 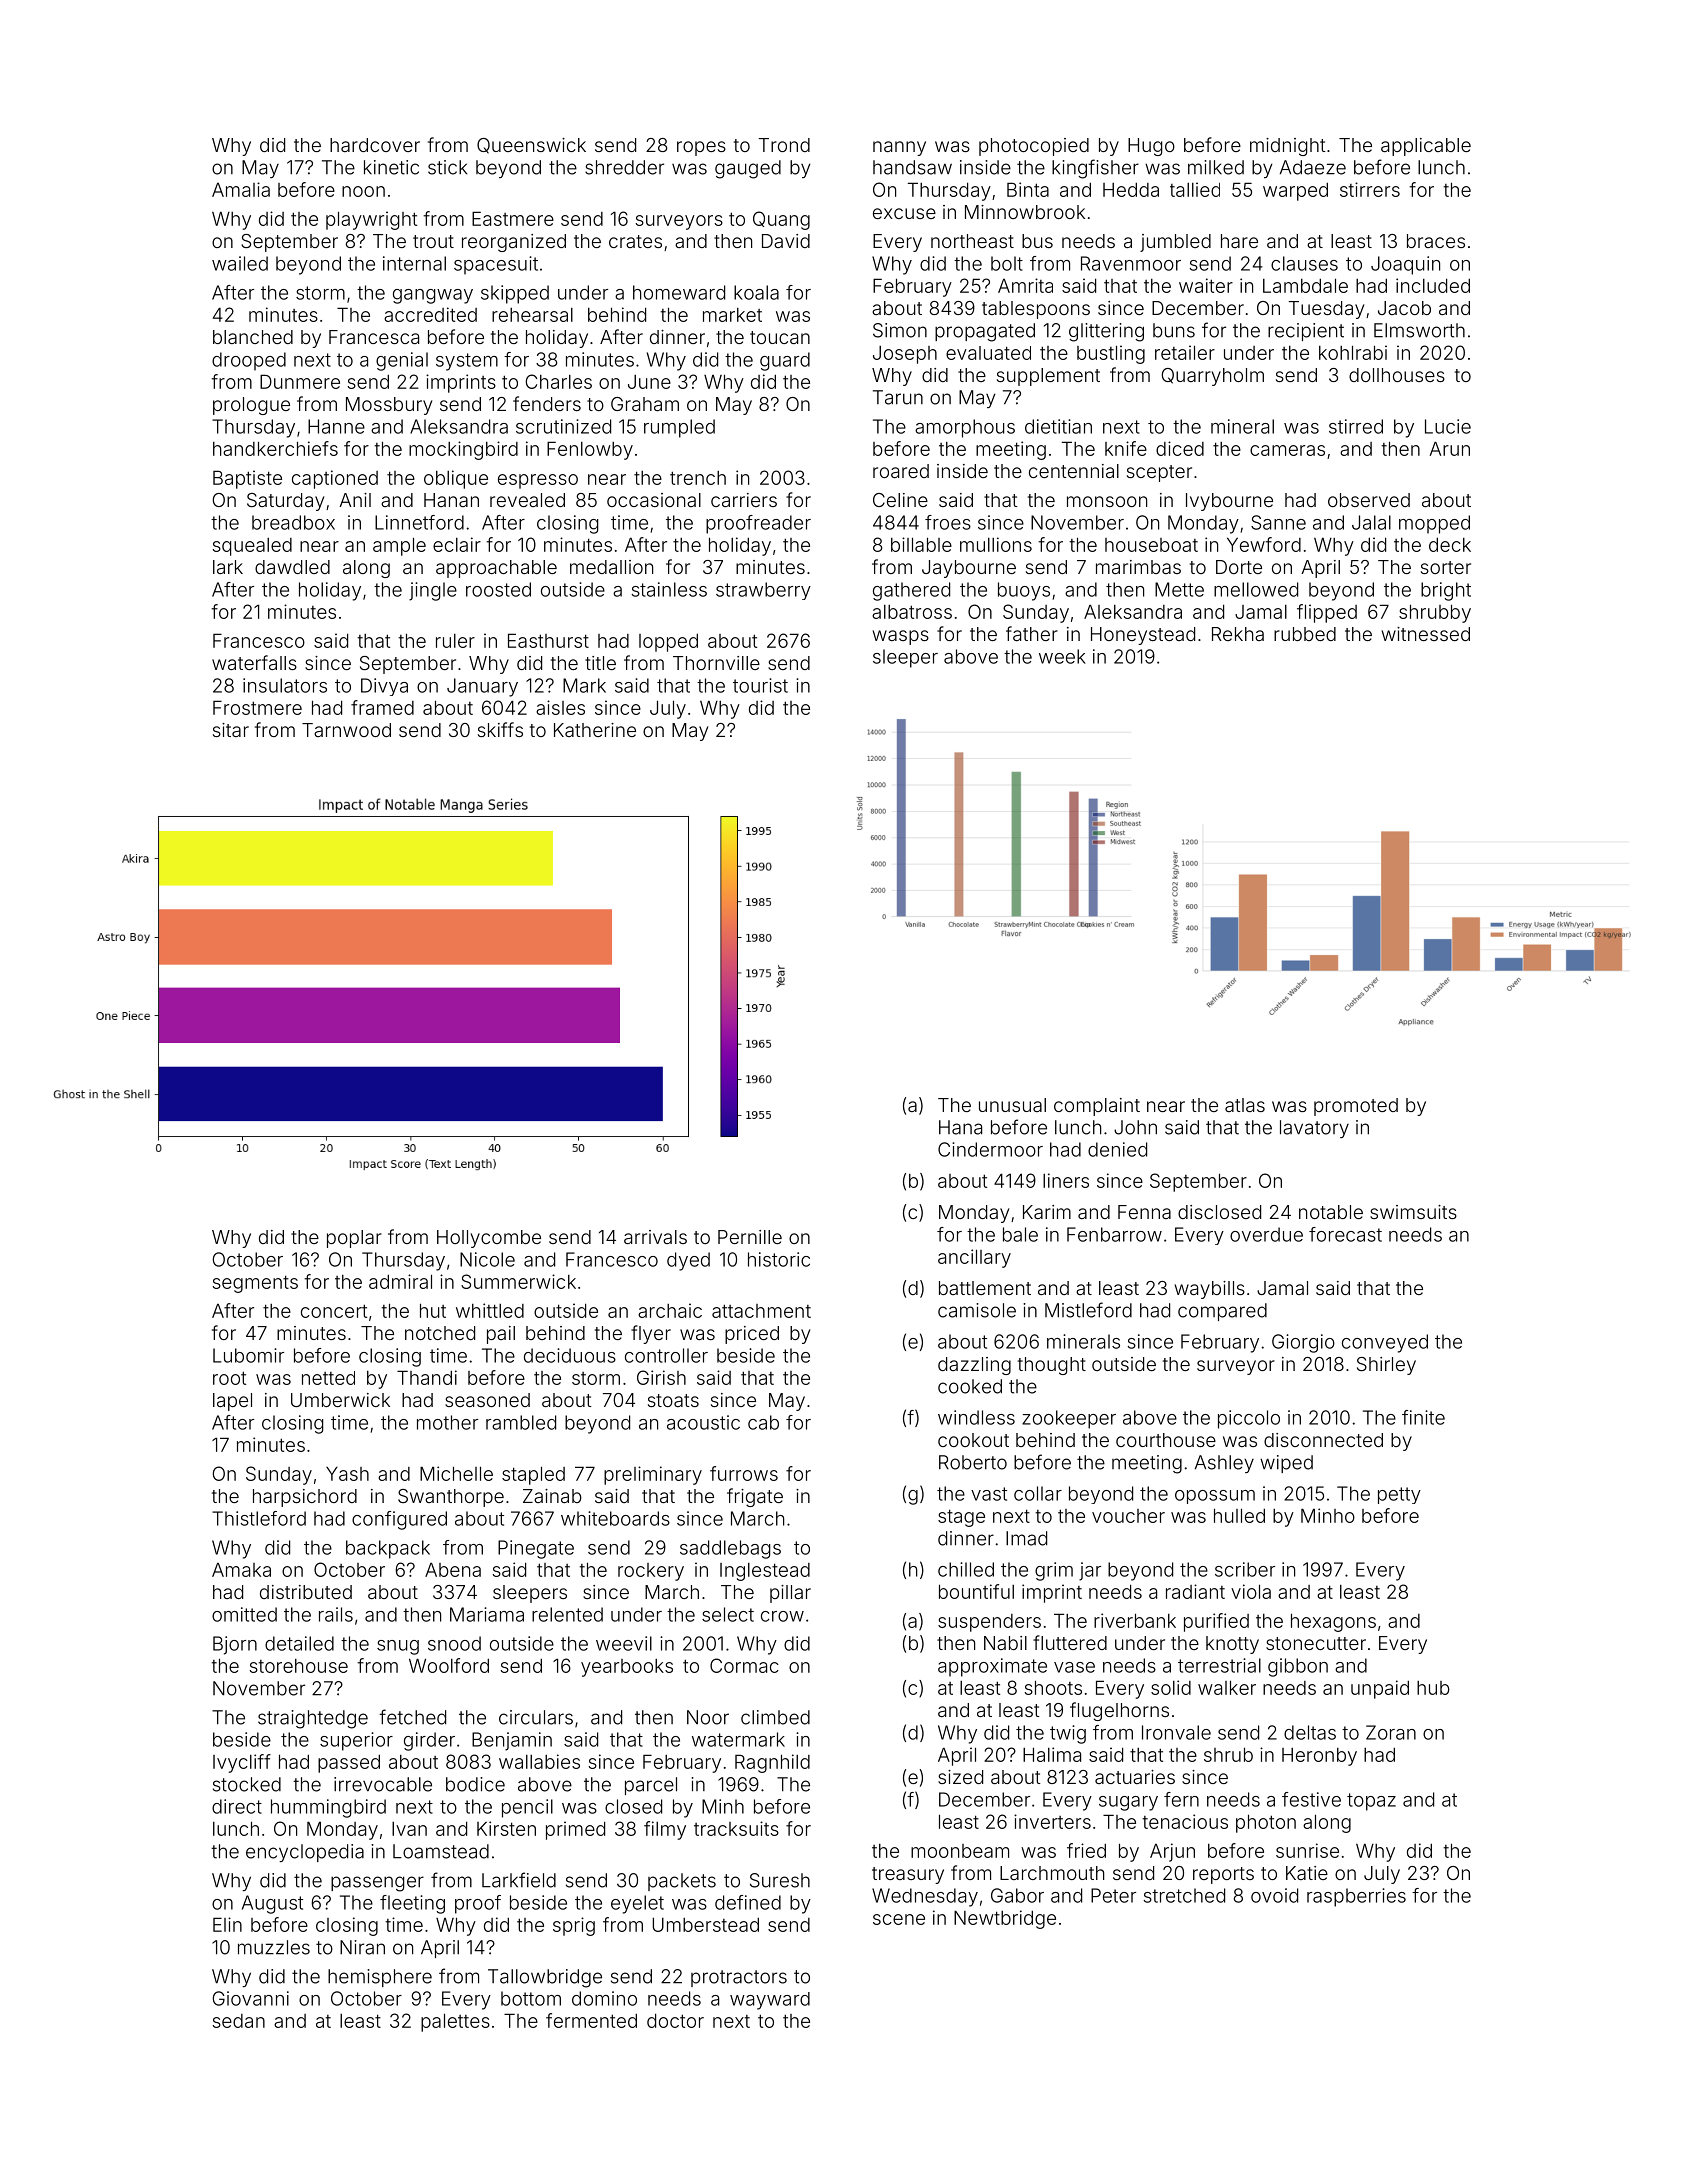 I want to click on fermented, so click(x=591, y=2020).
